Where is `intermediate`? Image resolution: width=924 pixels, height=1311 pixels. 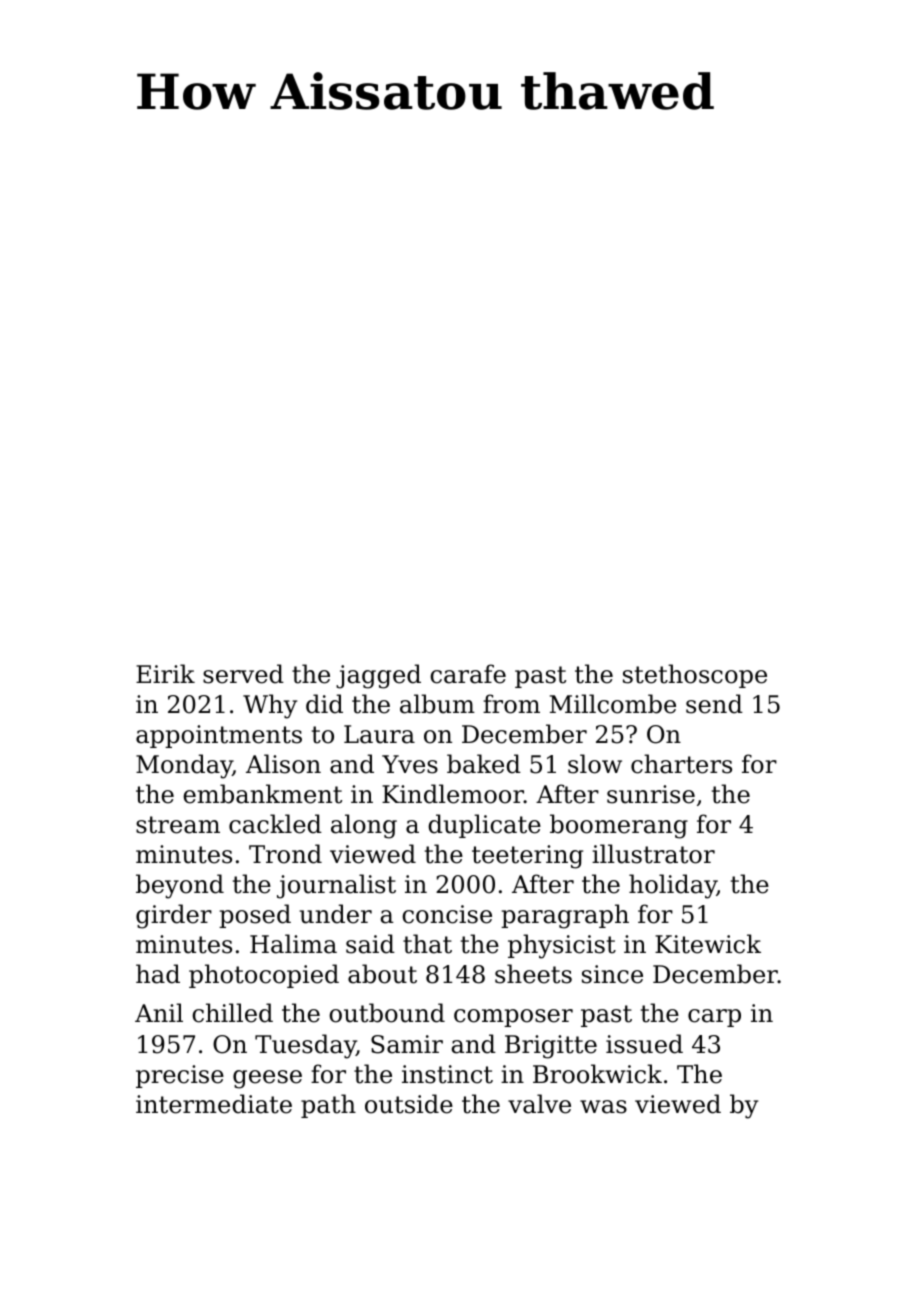 intermediate is located at coordinates (214, 1104).
